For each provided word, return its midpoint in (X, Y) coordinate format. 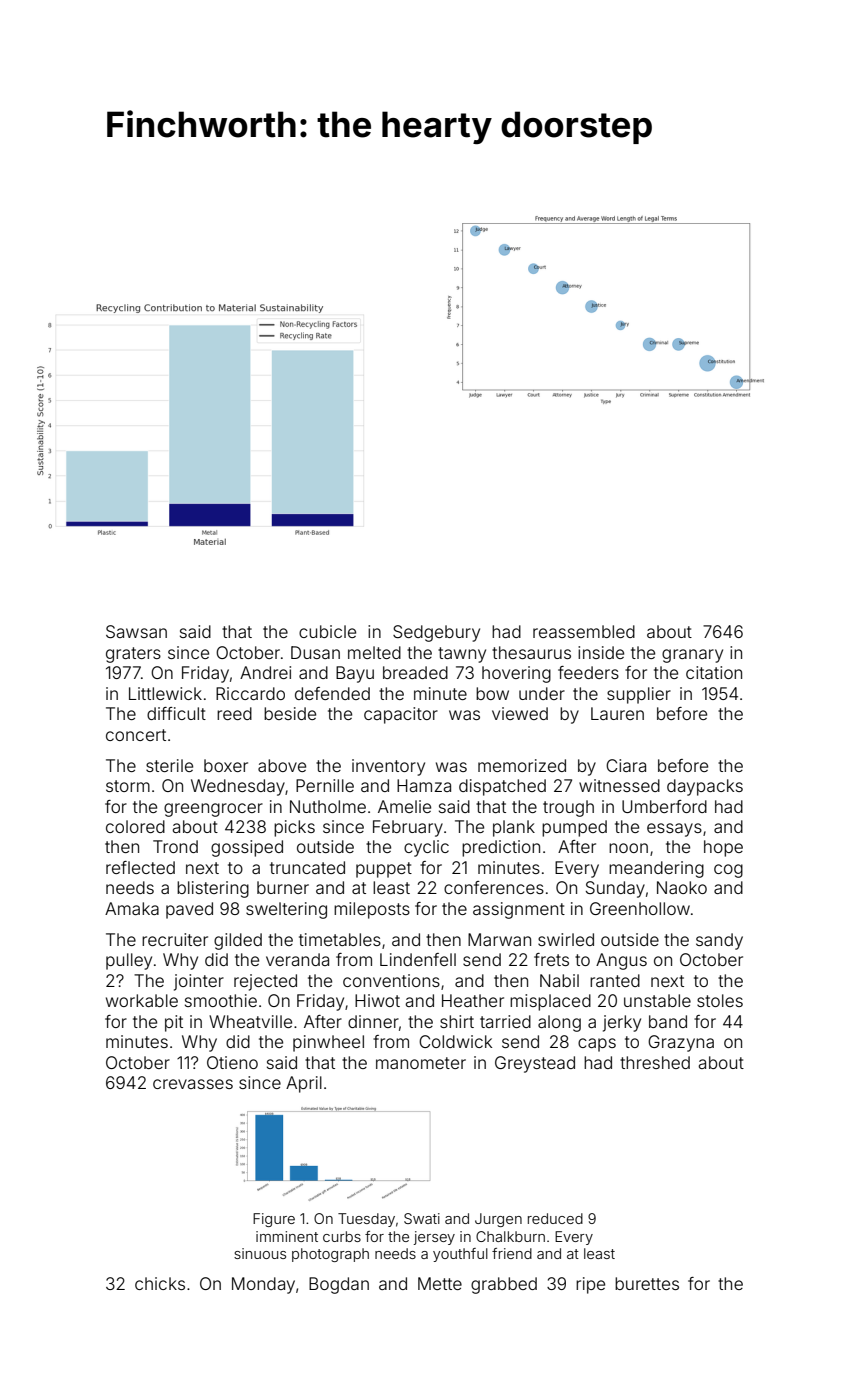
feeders (588, 672)
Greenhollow (640, 908)
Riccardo (250, 693)
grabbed (504, 1285)
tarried (505, 1021)
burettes (647, 1283)
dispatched (502, 787)
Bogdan (339, 1285)
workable (142, 1000)
